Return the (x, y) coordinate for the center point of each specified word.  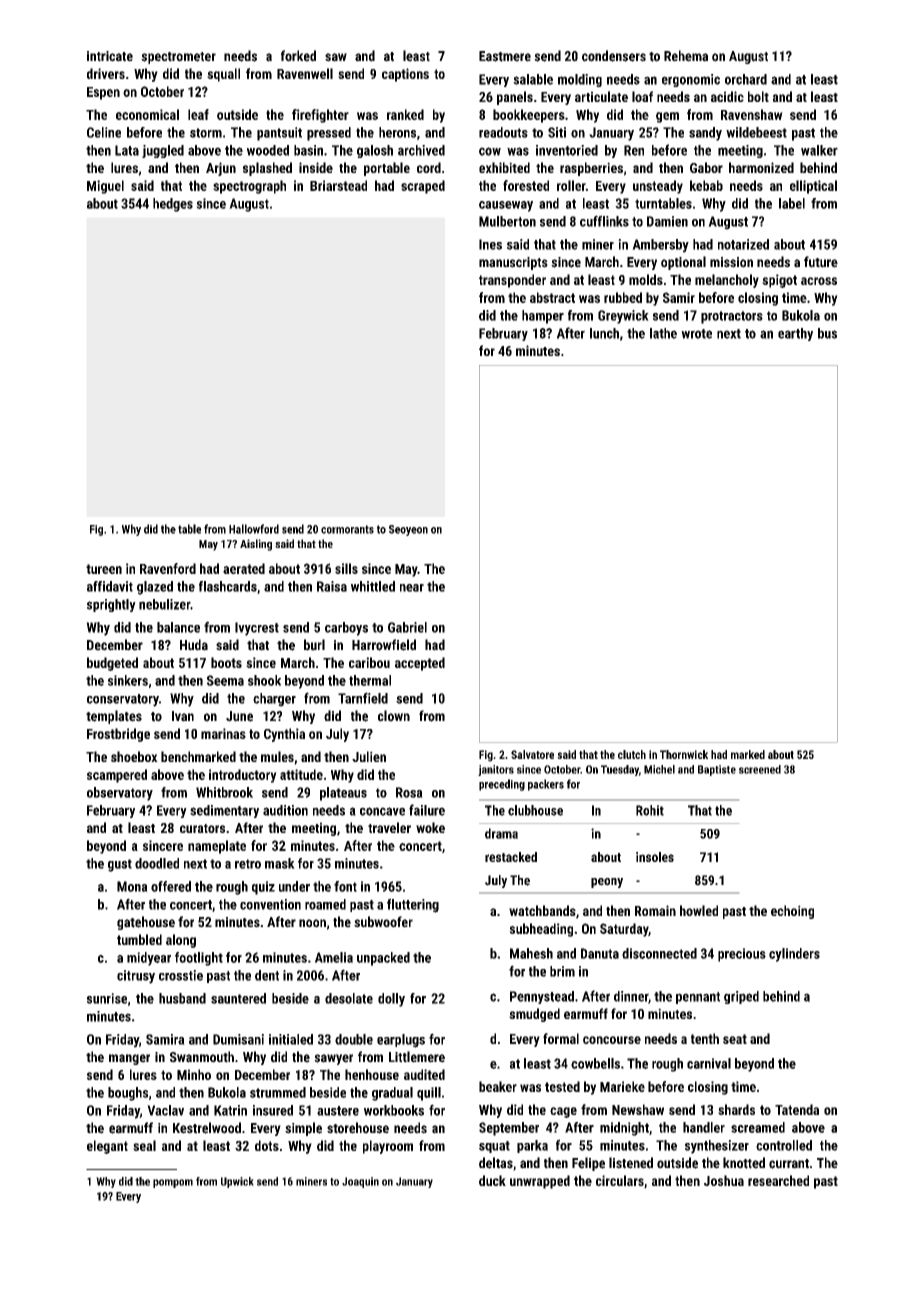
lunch (604, 333)
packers (546, 785)
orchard (746, 79)
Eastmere (505, 56)
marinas (223, 733)
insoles (655, 857)
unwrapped (540, 1182)
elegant (107, 1147)
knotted (744, 1163)
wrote (696, 334)
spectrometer (178, 58)
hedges (173, 205)
